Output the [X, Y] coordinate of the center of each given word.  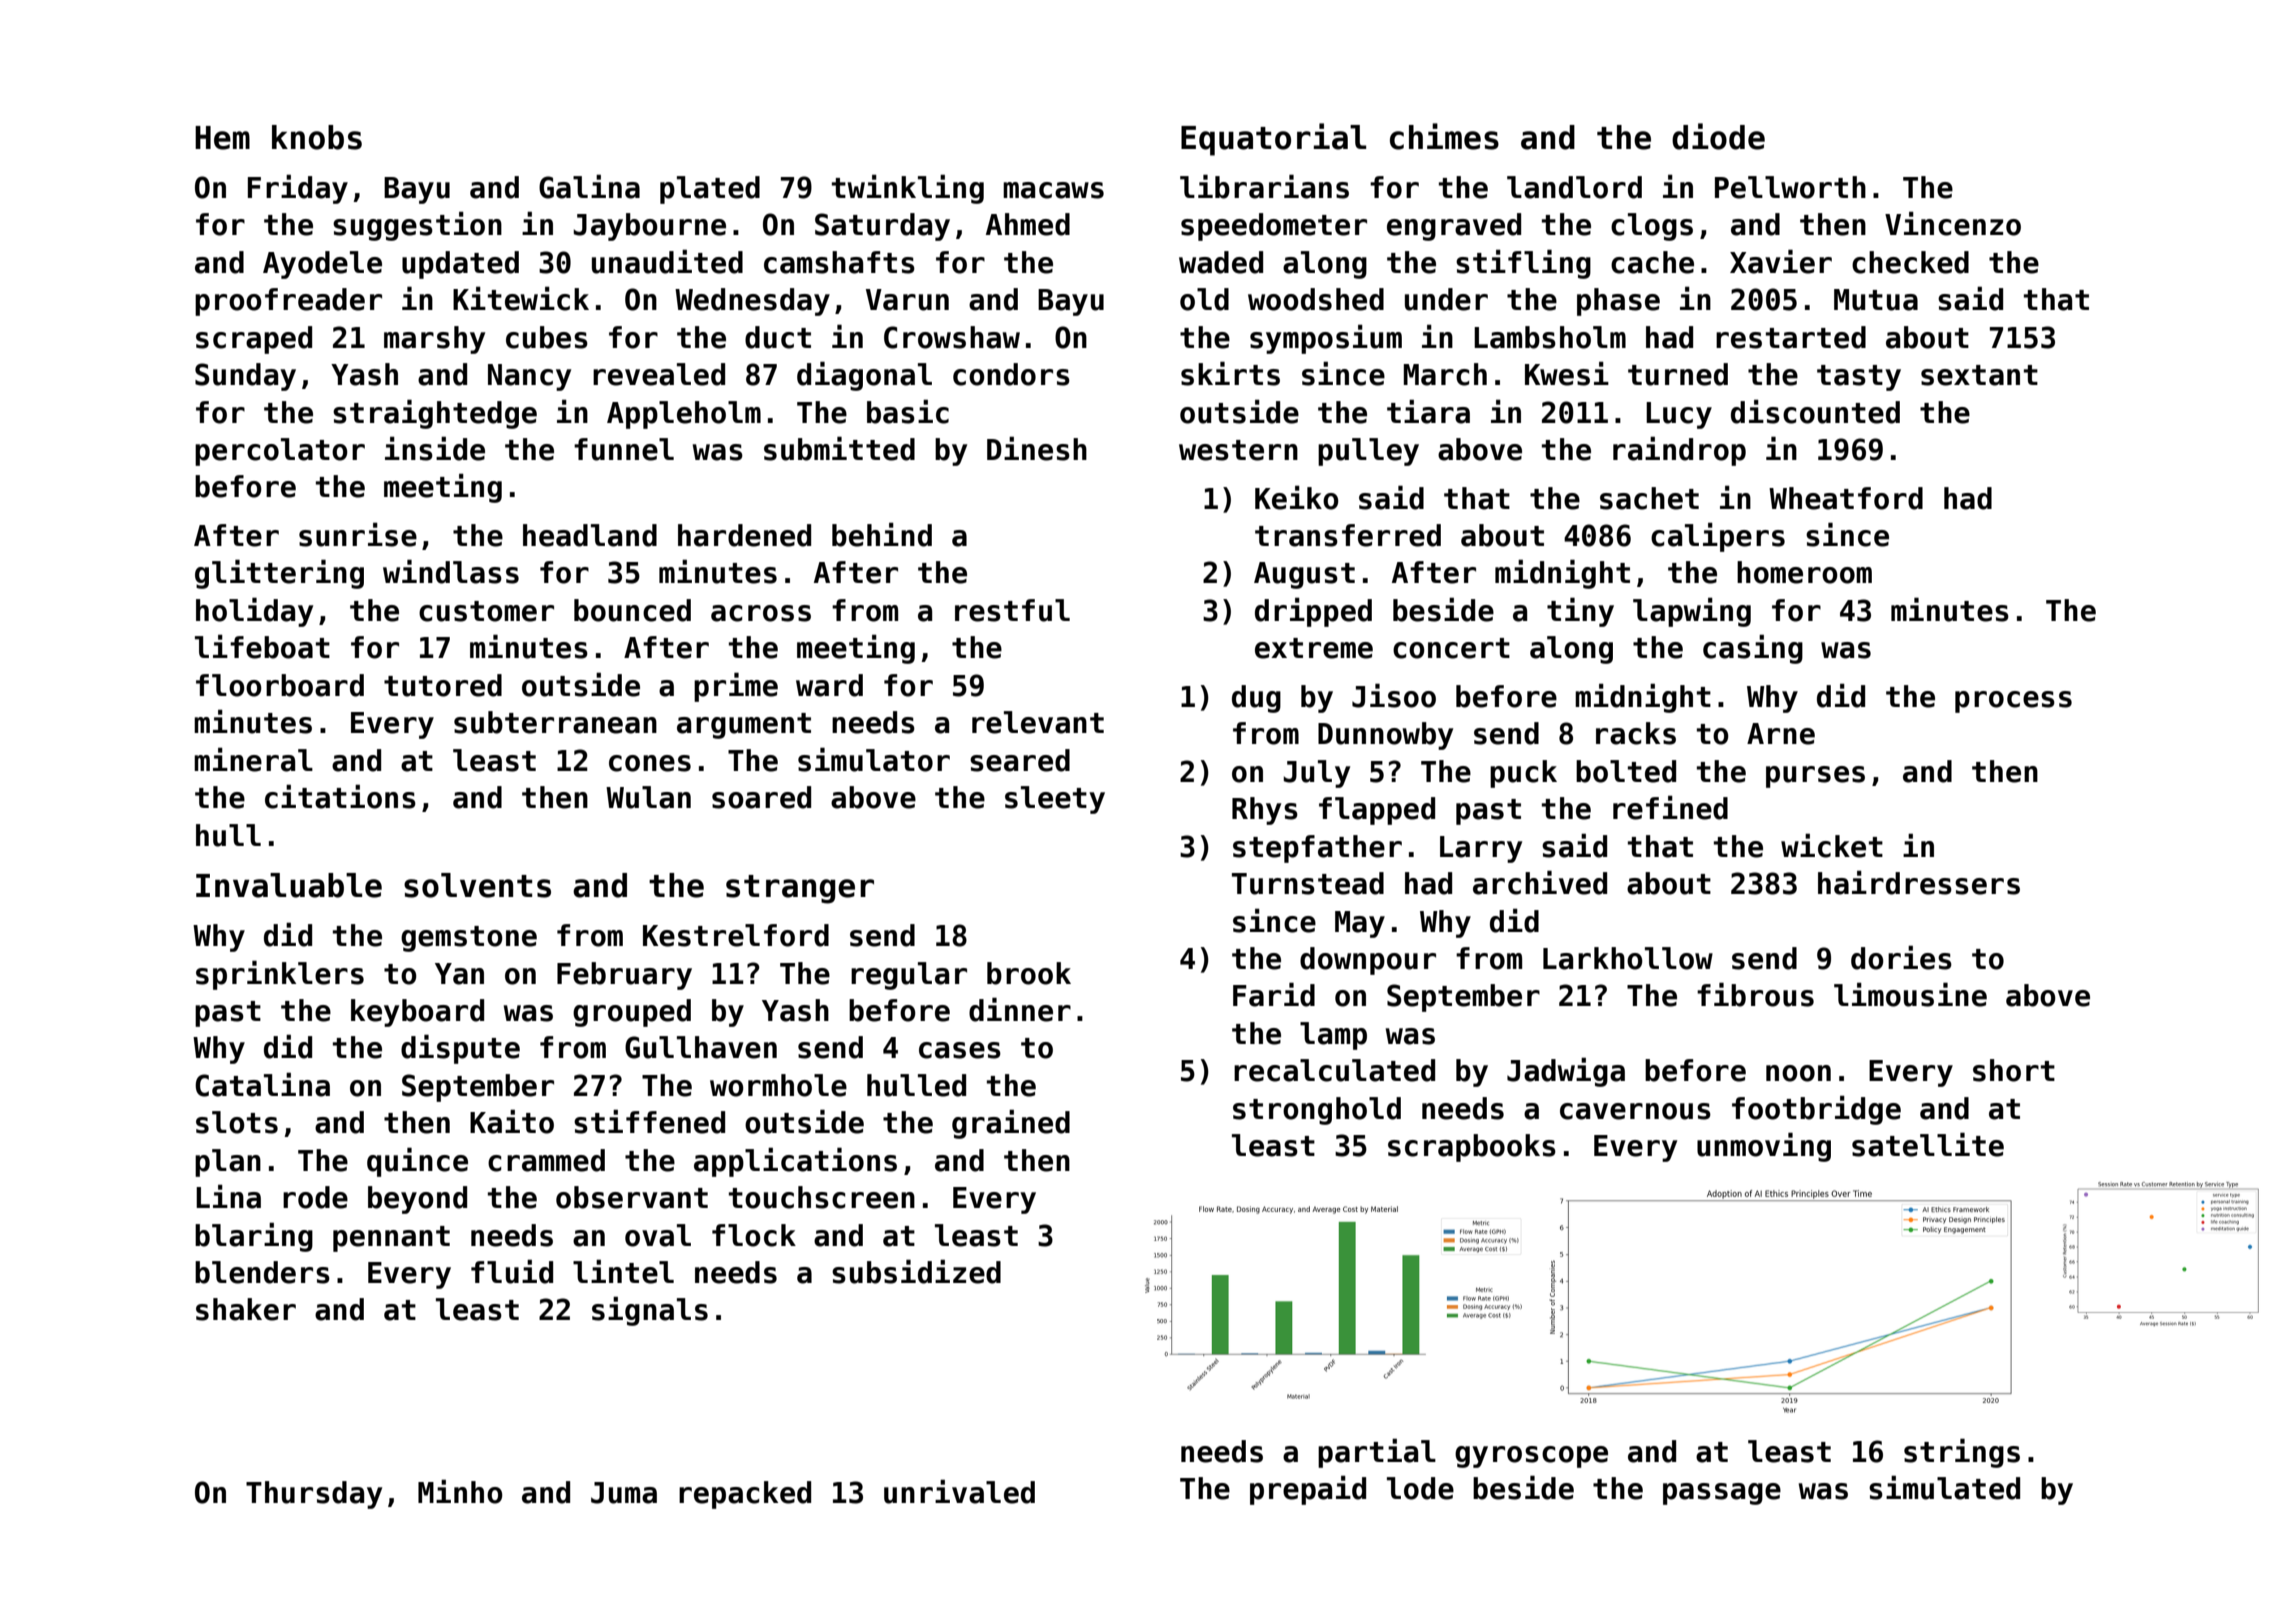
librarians [1264, 186]
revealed [659, 374]
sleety [1055, 800]
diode [1718, 136]
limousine [1910, 994]
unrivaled [959, 1491]
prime [736, 687]
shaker [246, 1309]
